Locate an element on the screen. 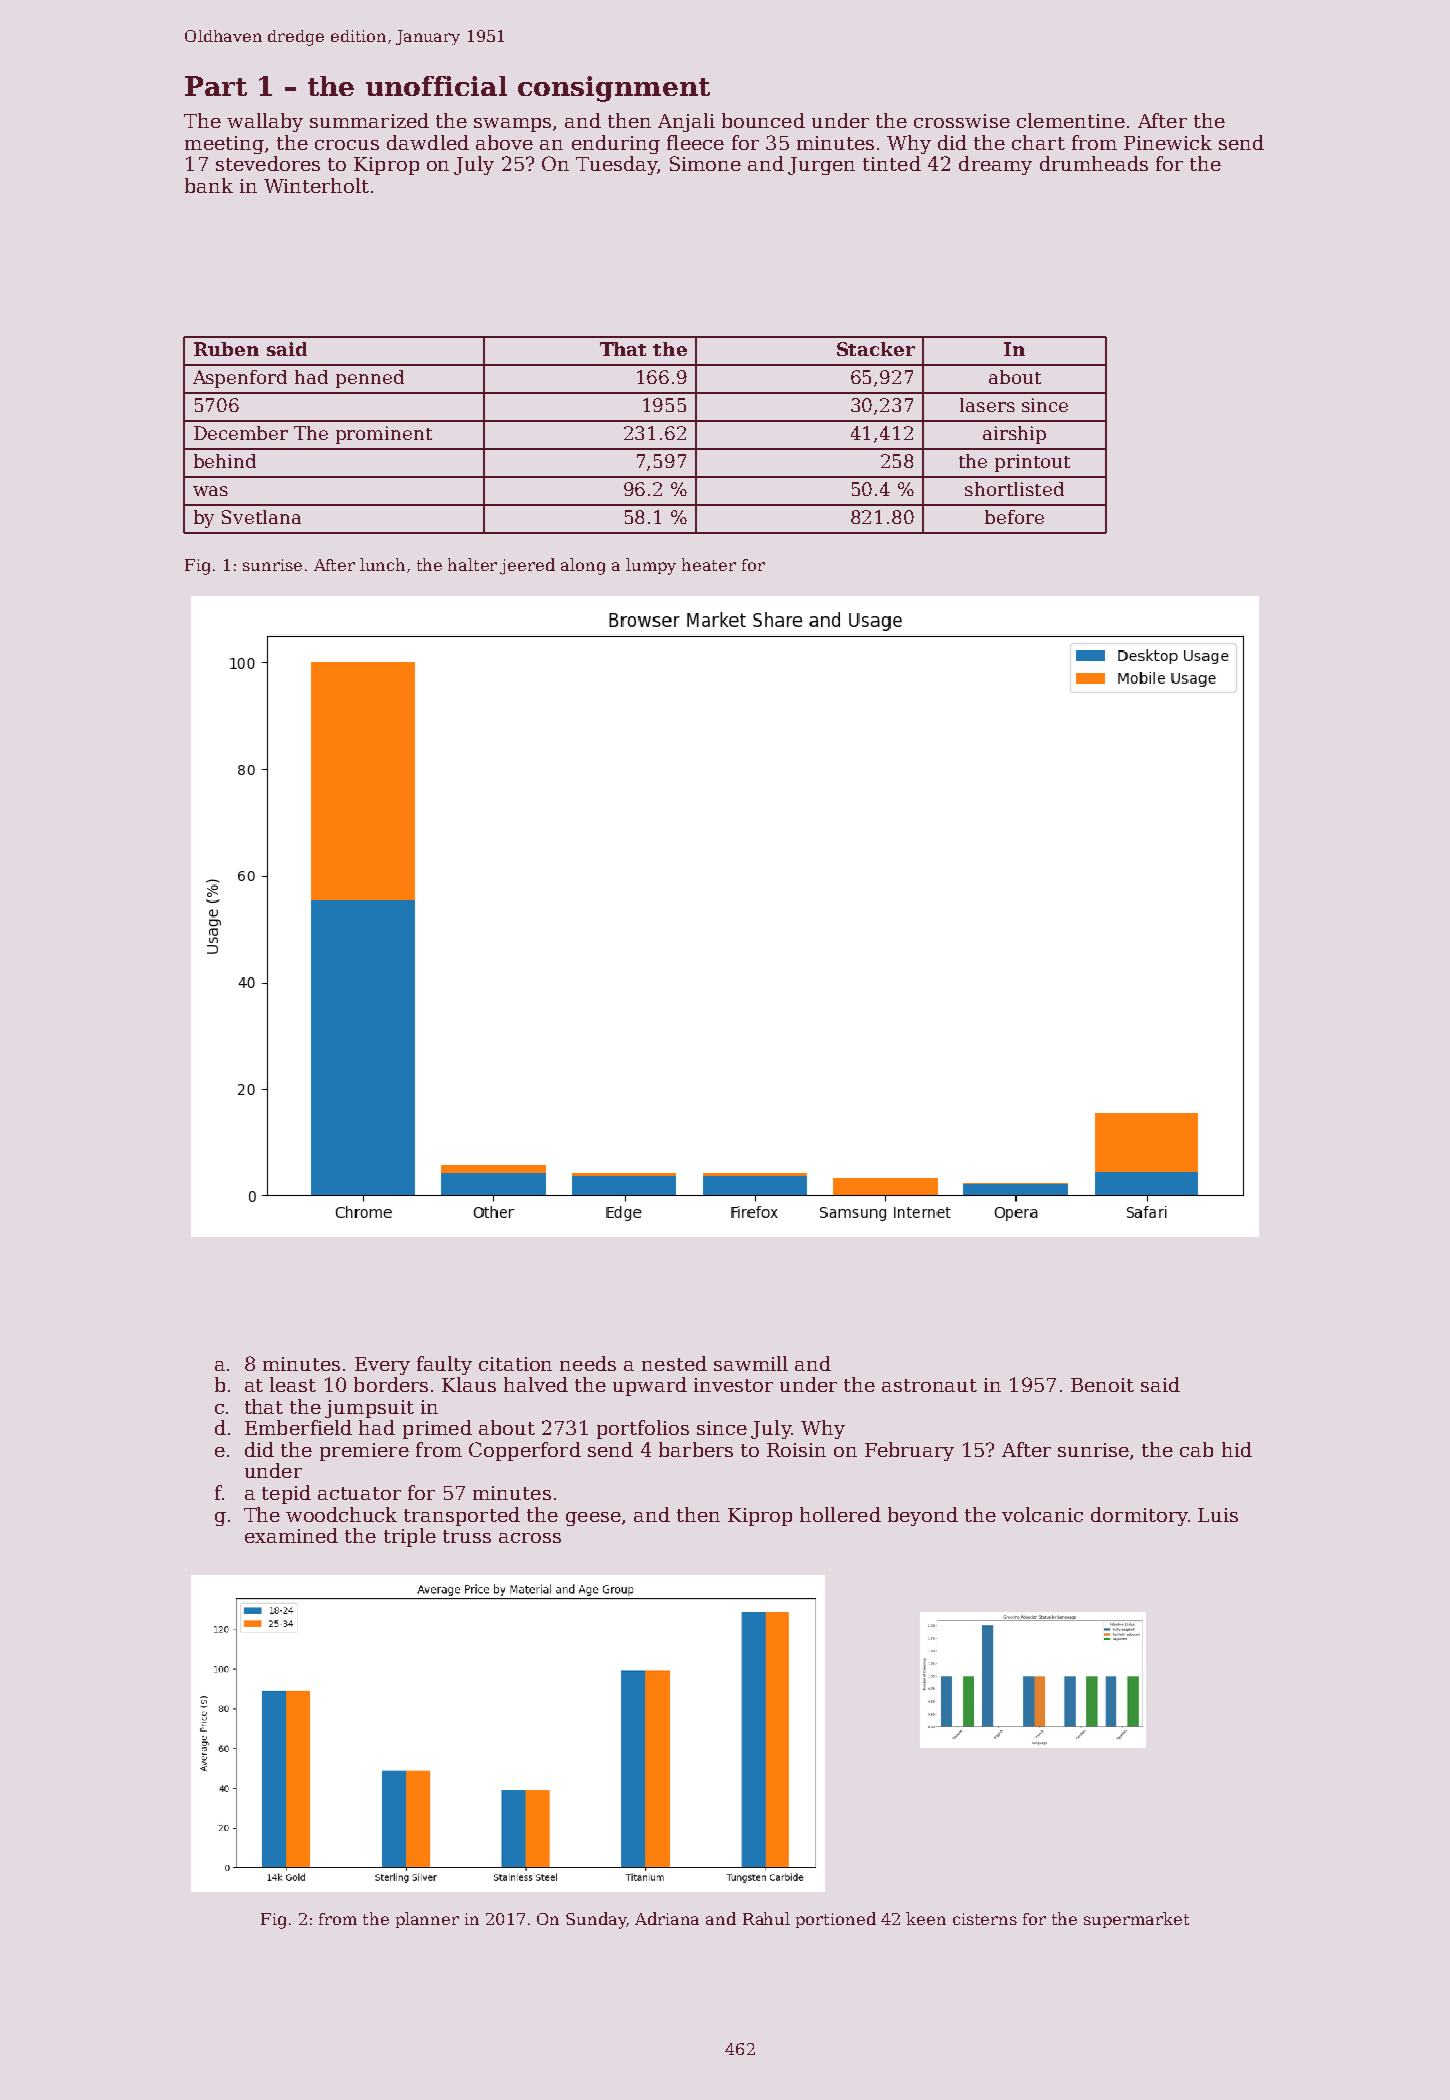 The image size is (1450, 2100). Adriana is located at coordinates (667, 1918).
